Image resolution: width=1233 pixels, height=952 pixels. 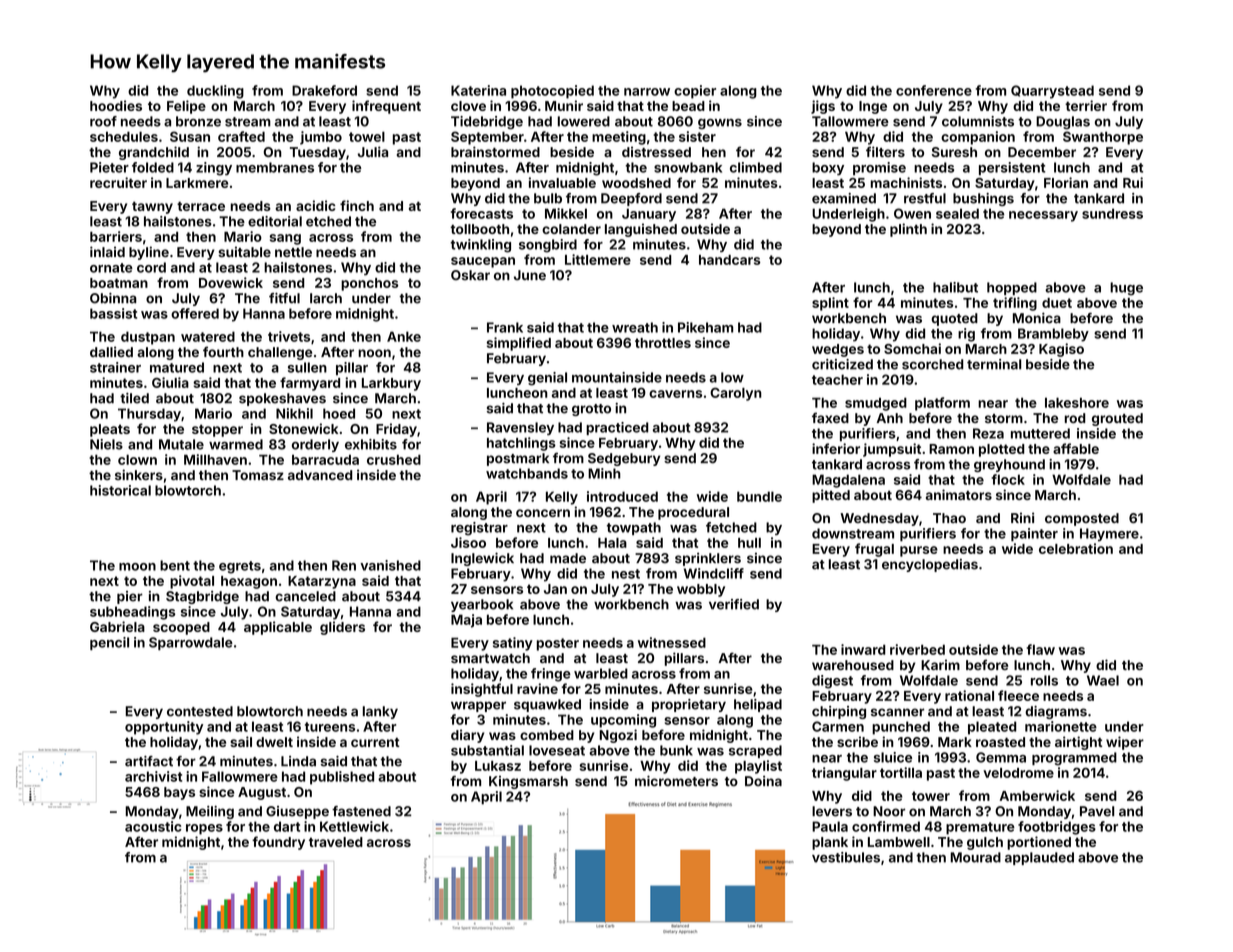 What do you see at coordinates (1039, 858) in the screenshot?
I see `applauded` at bounding box center [1039, 858].
